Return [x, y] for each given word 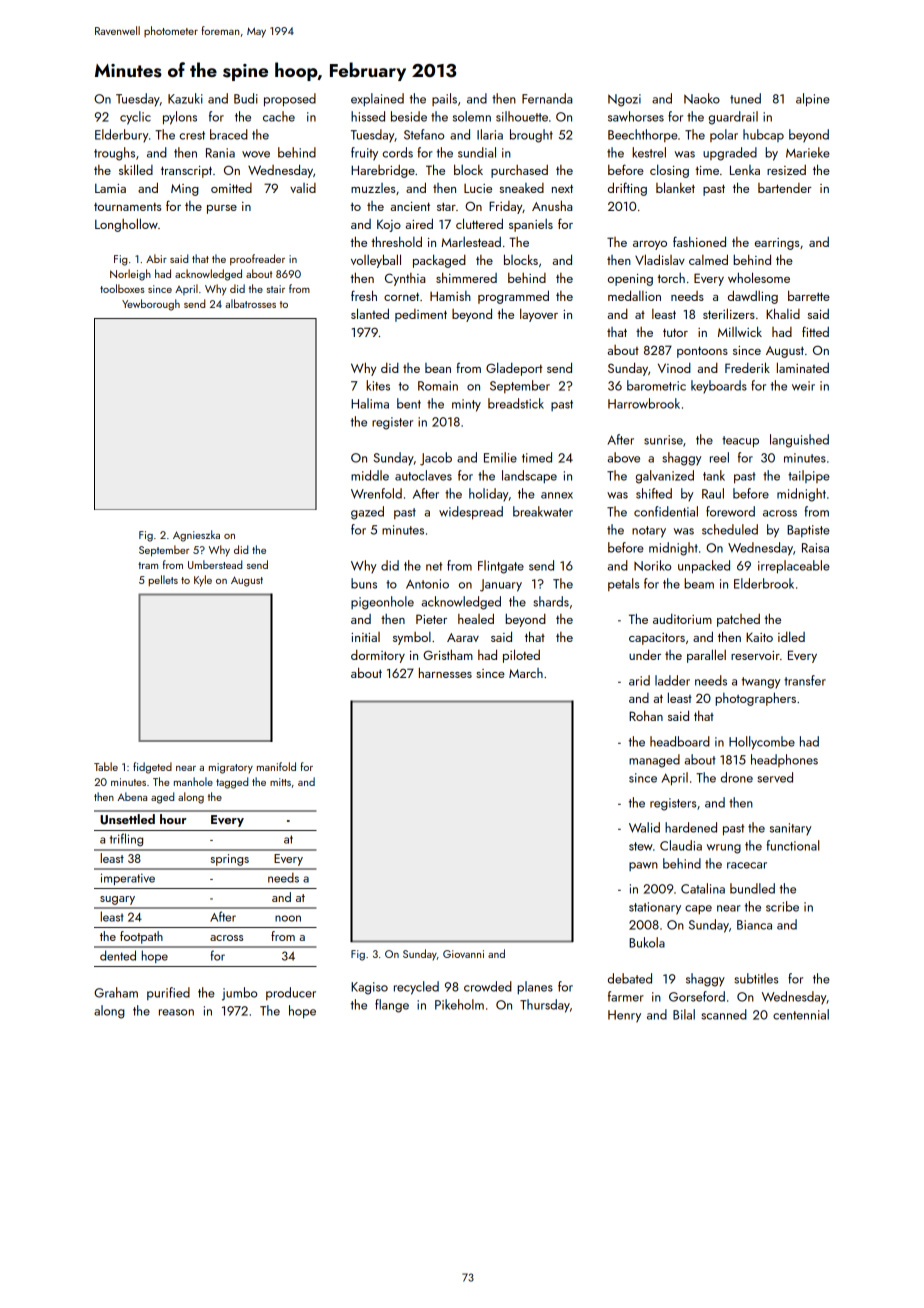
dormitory [378, 656]
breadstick [516, 403]
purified [168, 993]
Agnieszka [196, 536]
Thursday [545, 1006]
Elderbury [121, 135]
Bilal [684, 1014]
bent [409, 403]
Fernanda [547, 98]
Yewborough [151, 305]
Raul [713, 493]
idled [791, 636]
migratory [231, 768]
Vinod [674, 368]
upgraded [730, 154]
